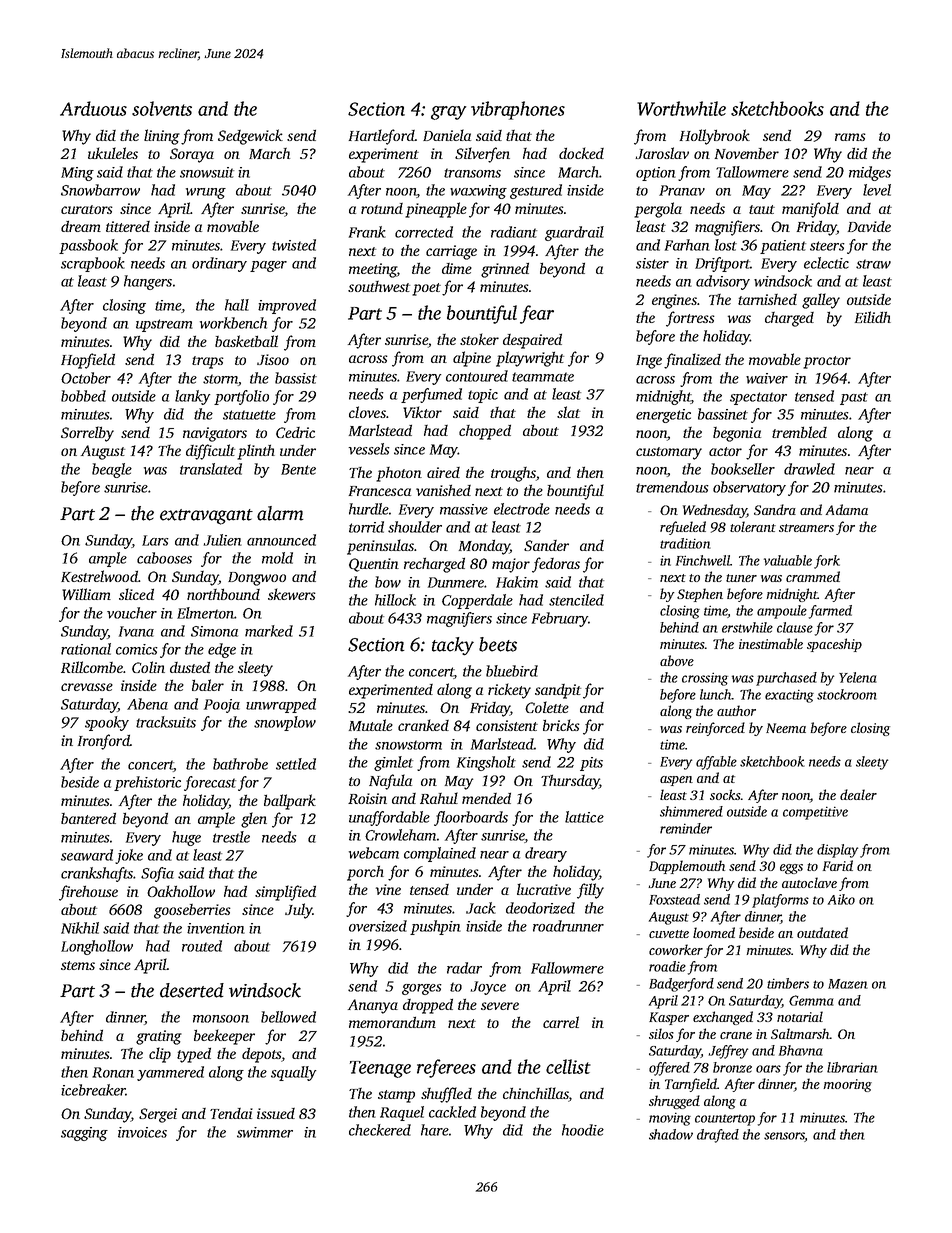 Image resolution: width=952 pixels, height=1233 pixels. Describe the element at coordinates (858, 677) in the image. I see `Yelena` at that location.
